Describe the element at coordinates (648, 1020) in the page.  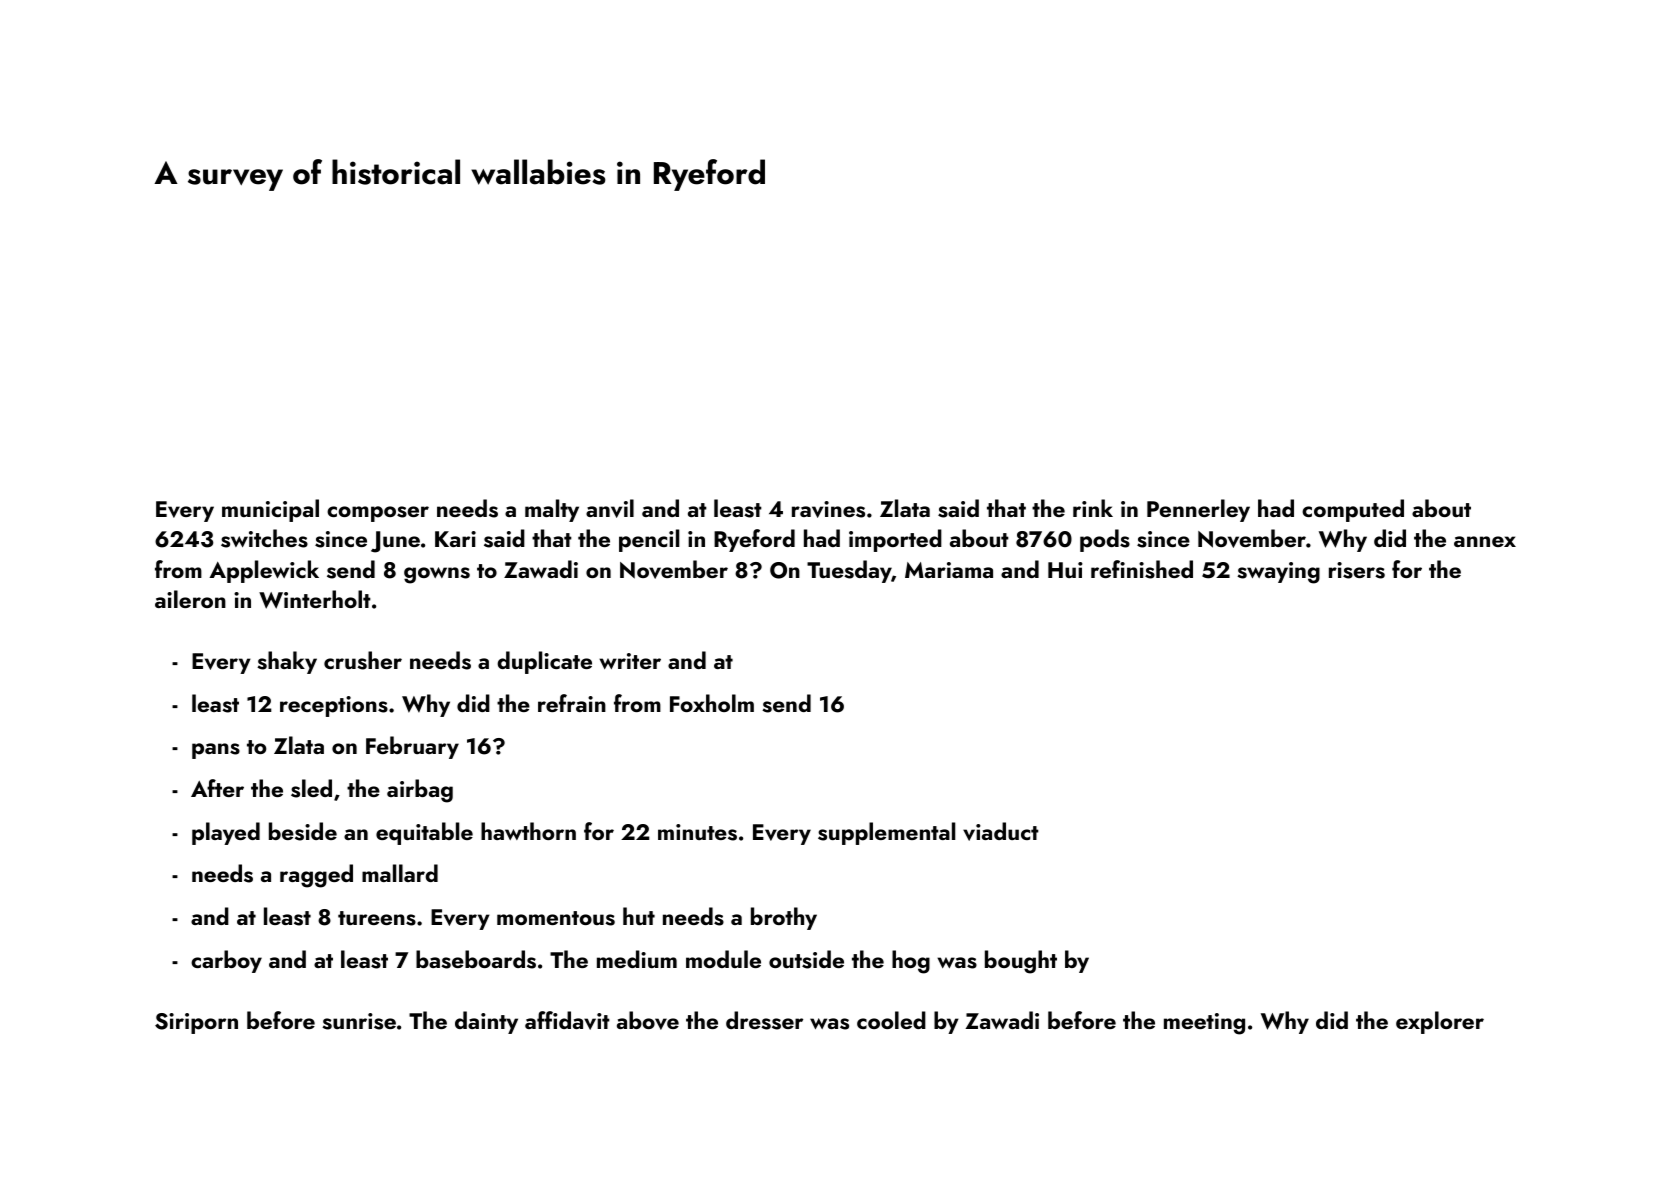
I see `above` at that location.
